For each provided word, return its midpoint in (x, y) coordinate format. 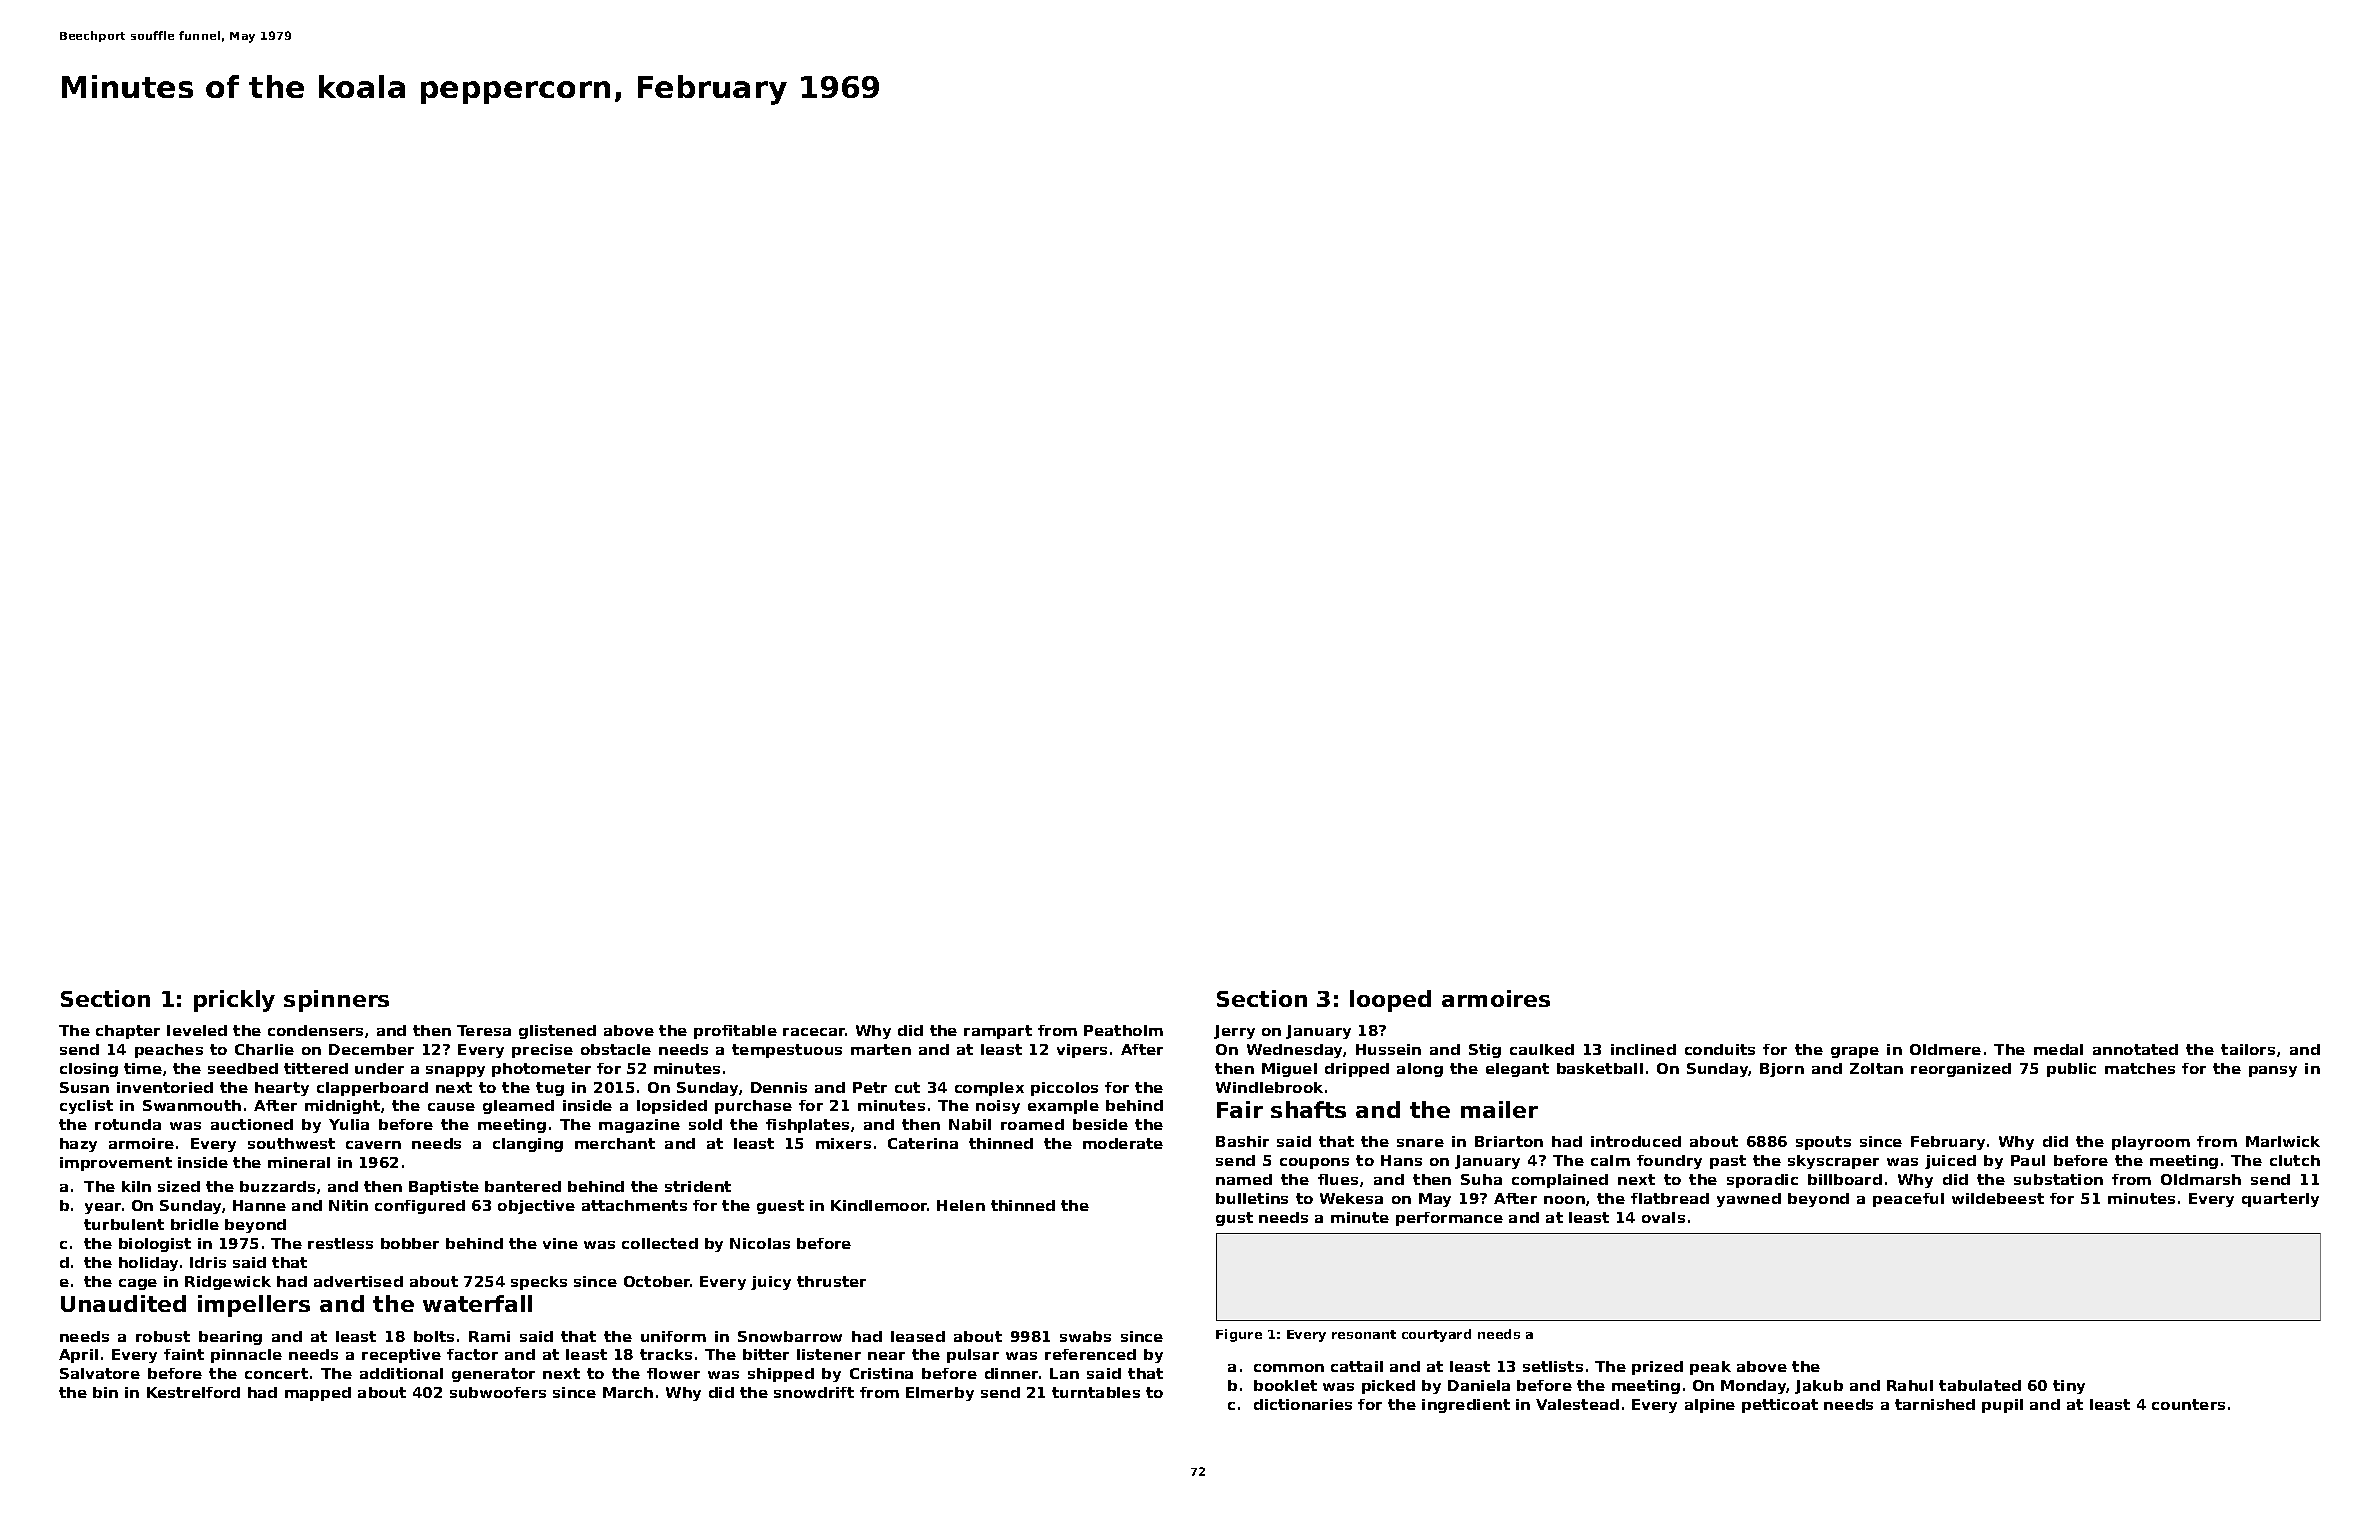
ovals (1663, 1217)
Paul (2028, 1160)
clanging (528, 1145)
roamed (1032, 1124)
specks (539, 1283)
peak (1710, 1368)
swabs (1085, 1336)
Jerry (1234, 1032)
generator (493, 1375)
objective (536, 1207)
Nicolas (760, 1243)
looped (1390, 1001)
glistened (557, 1032)
